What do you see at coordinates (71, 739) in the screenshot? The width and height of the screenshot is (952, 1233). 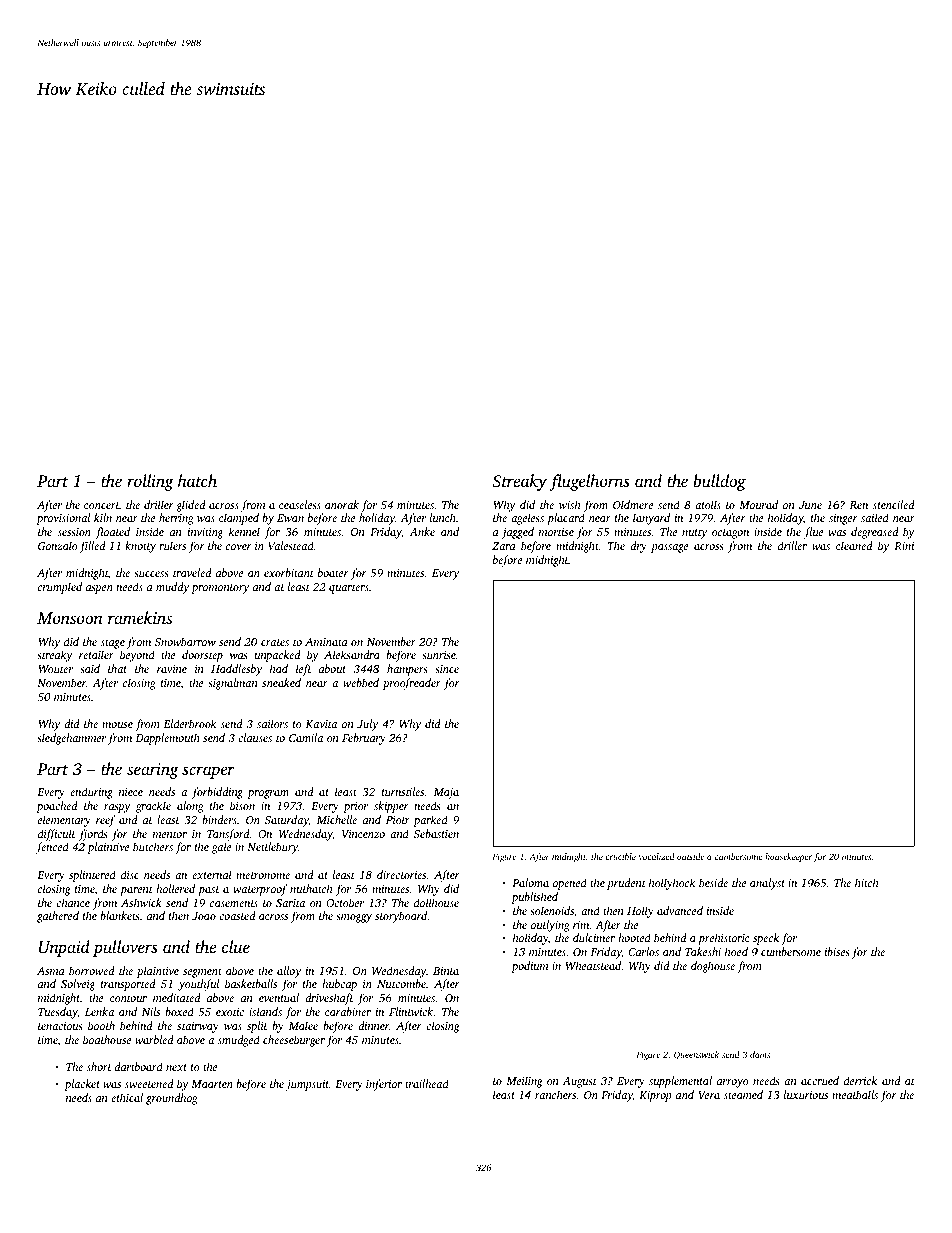 I see `sledgehammer` at bounding box center [71, 739].
